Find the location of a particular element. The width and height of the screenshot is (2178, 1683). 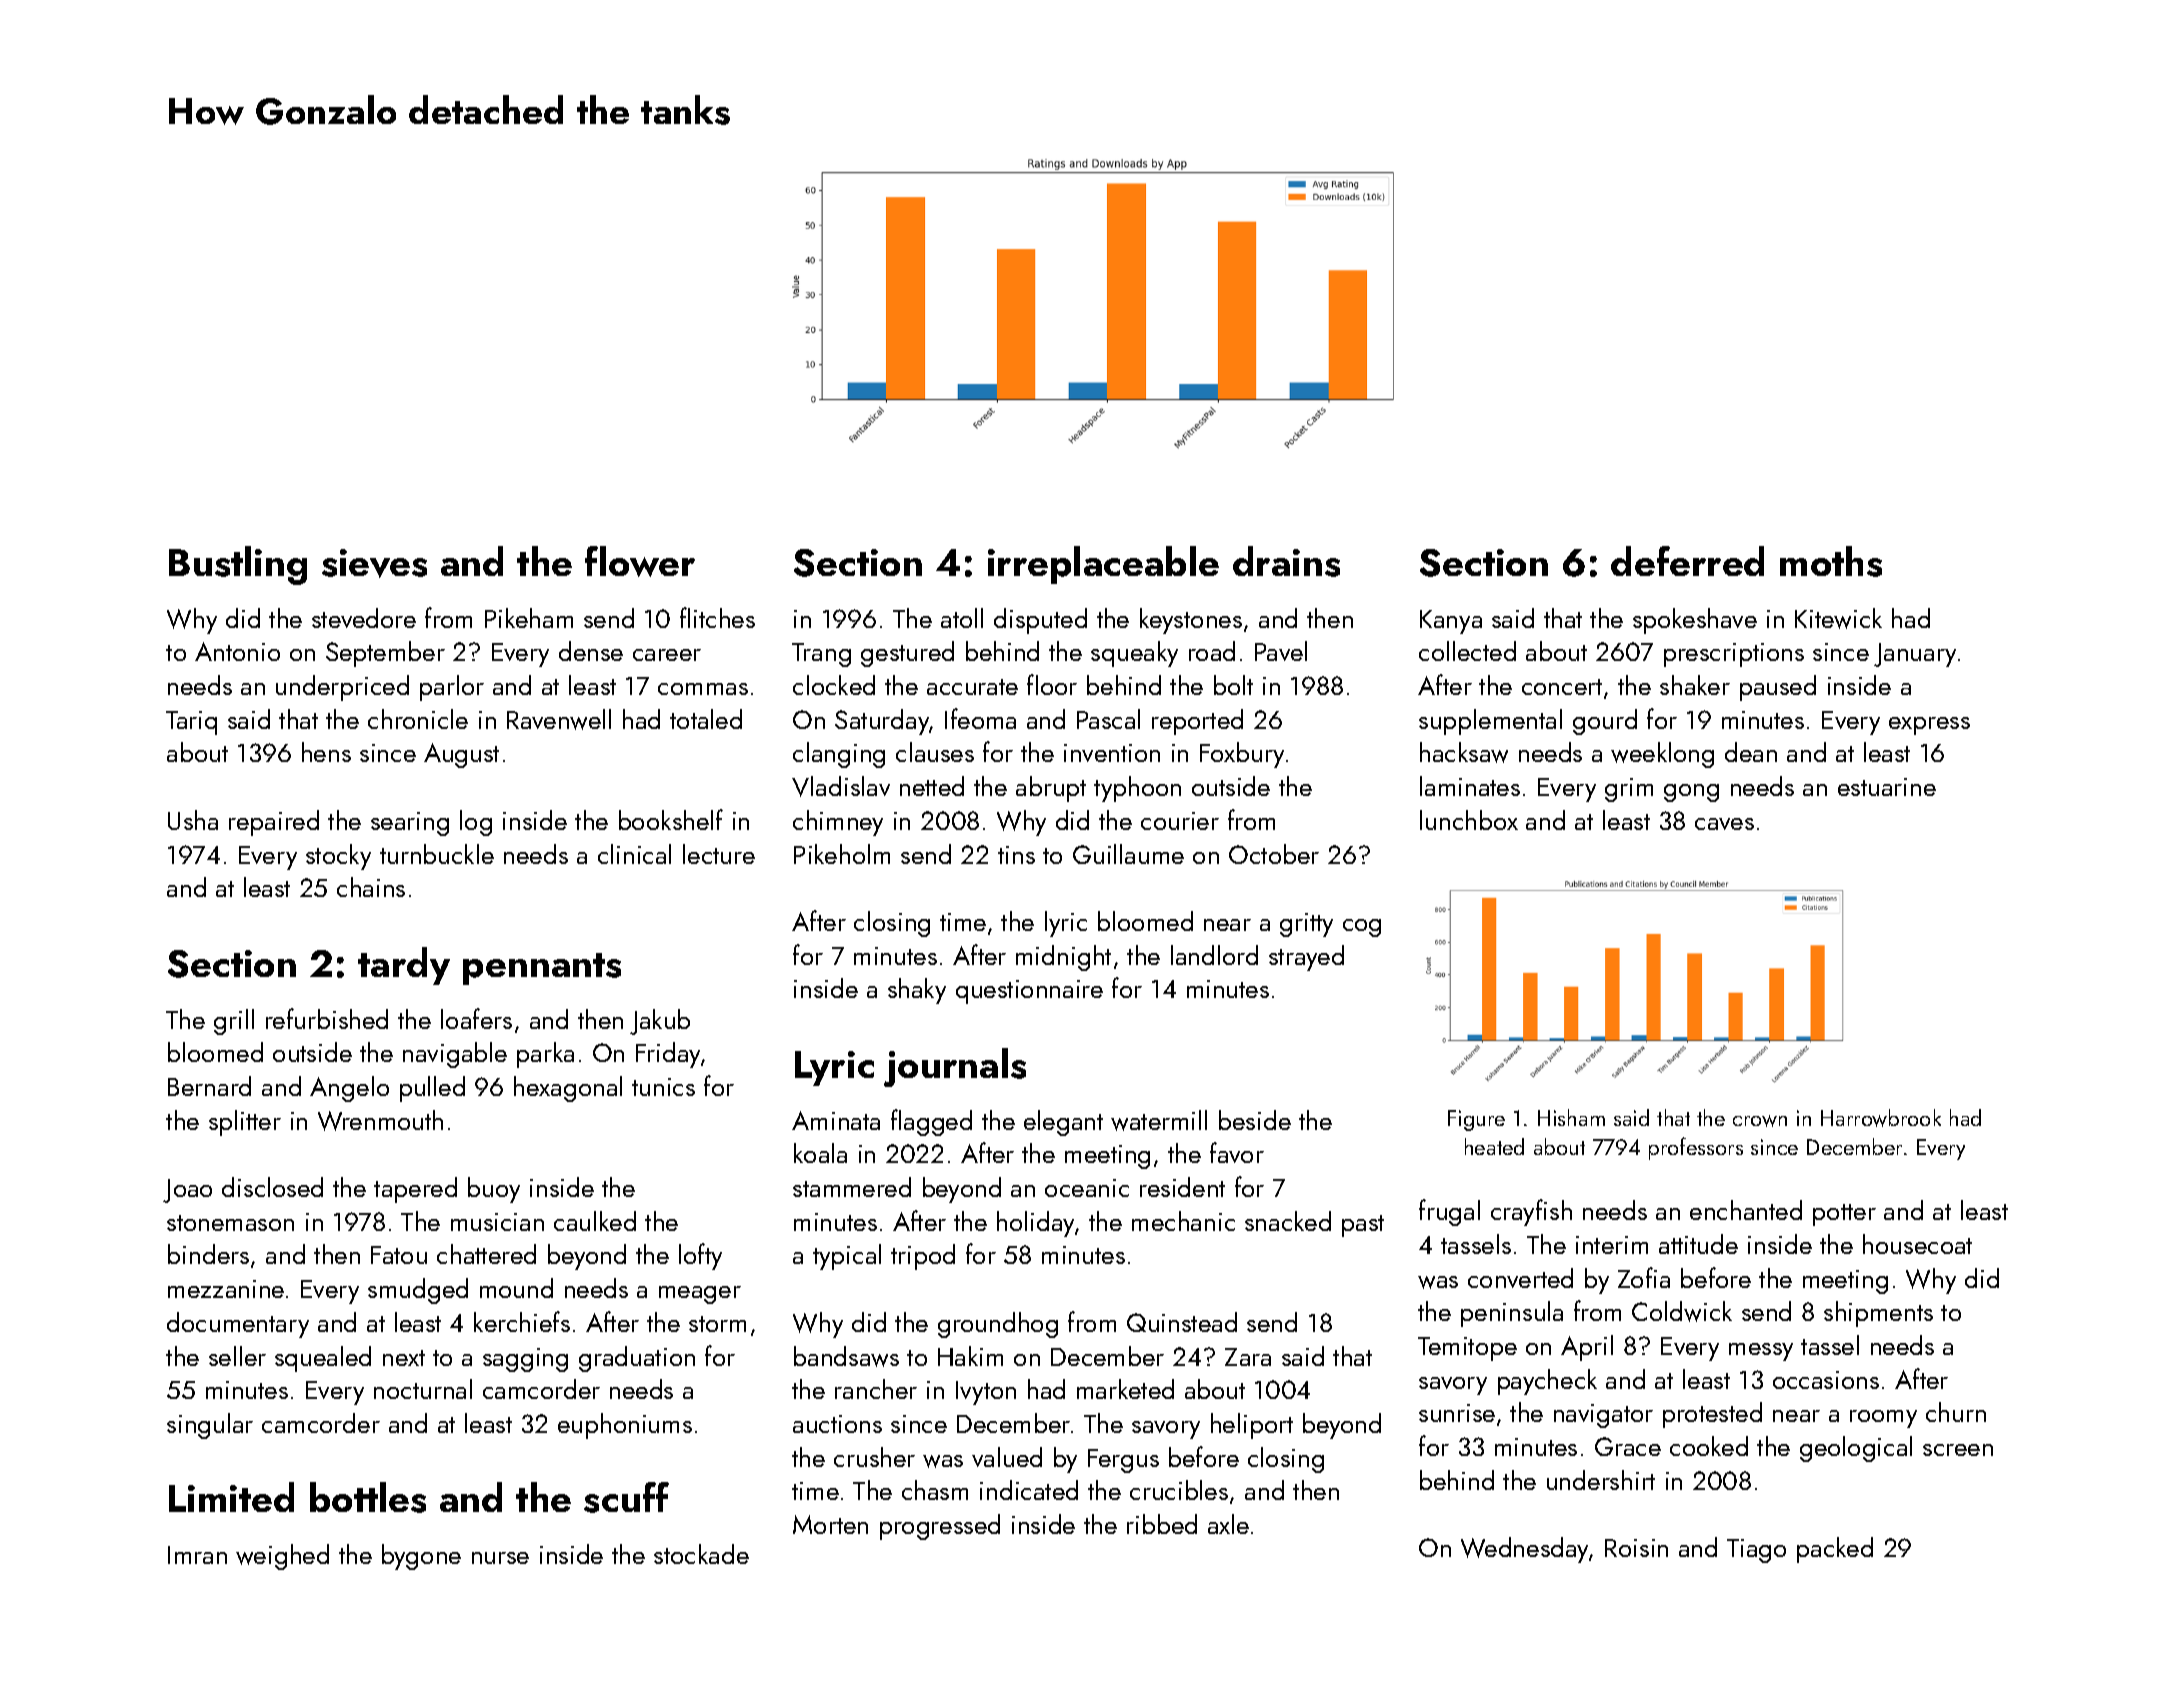

scuff is located at coordinates (626, 1497).
